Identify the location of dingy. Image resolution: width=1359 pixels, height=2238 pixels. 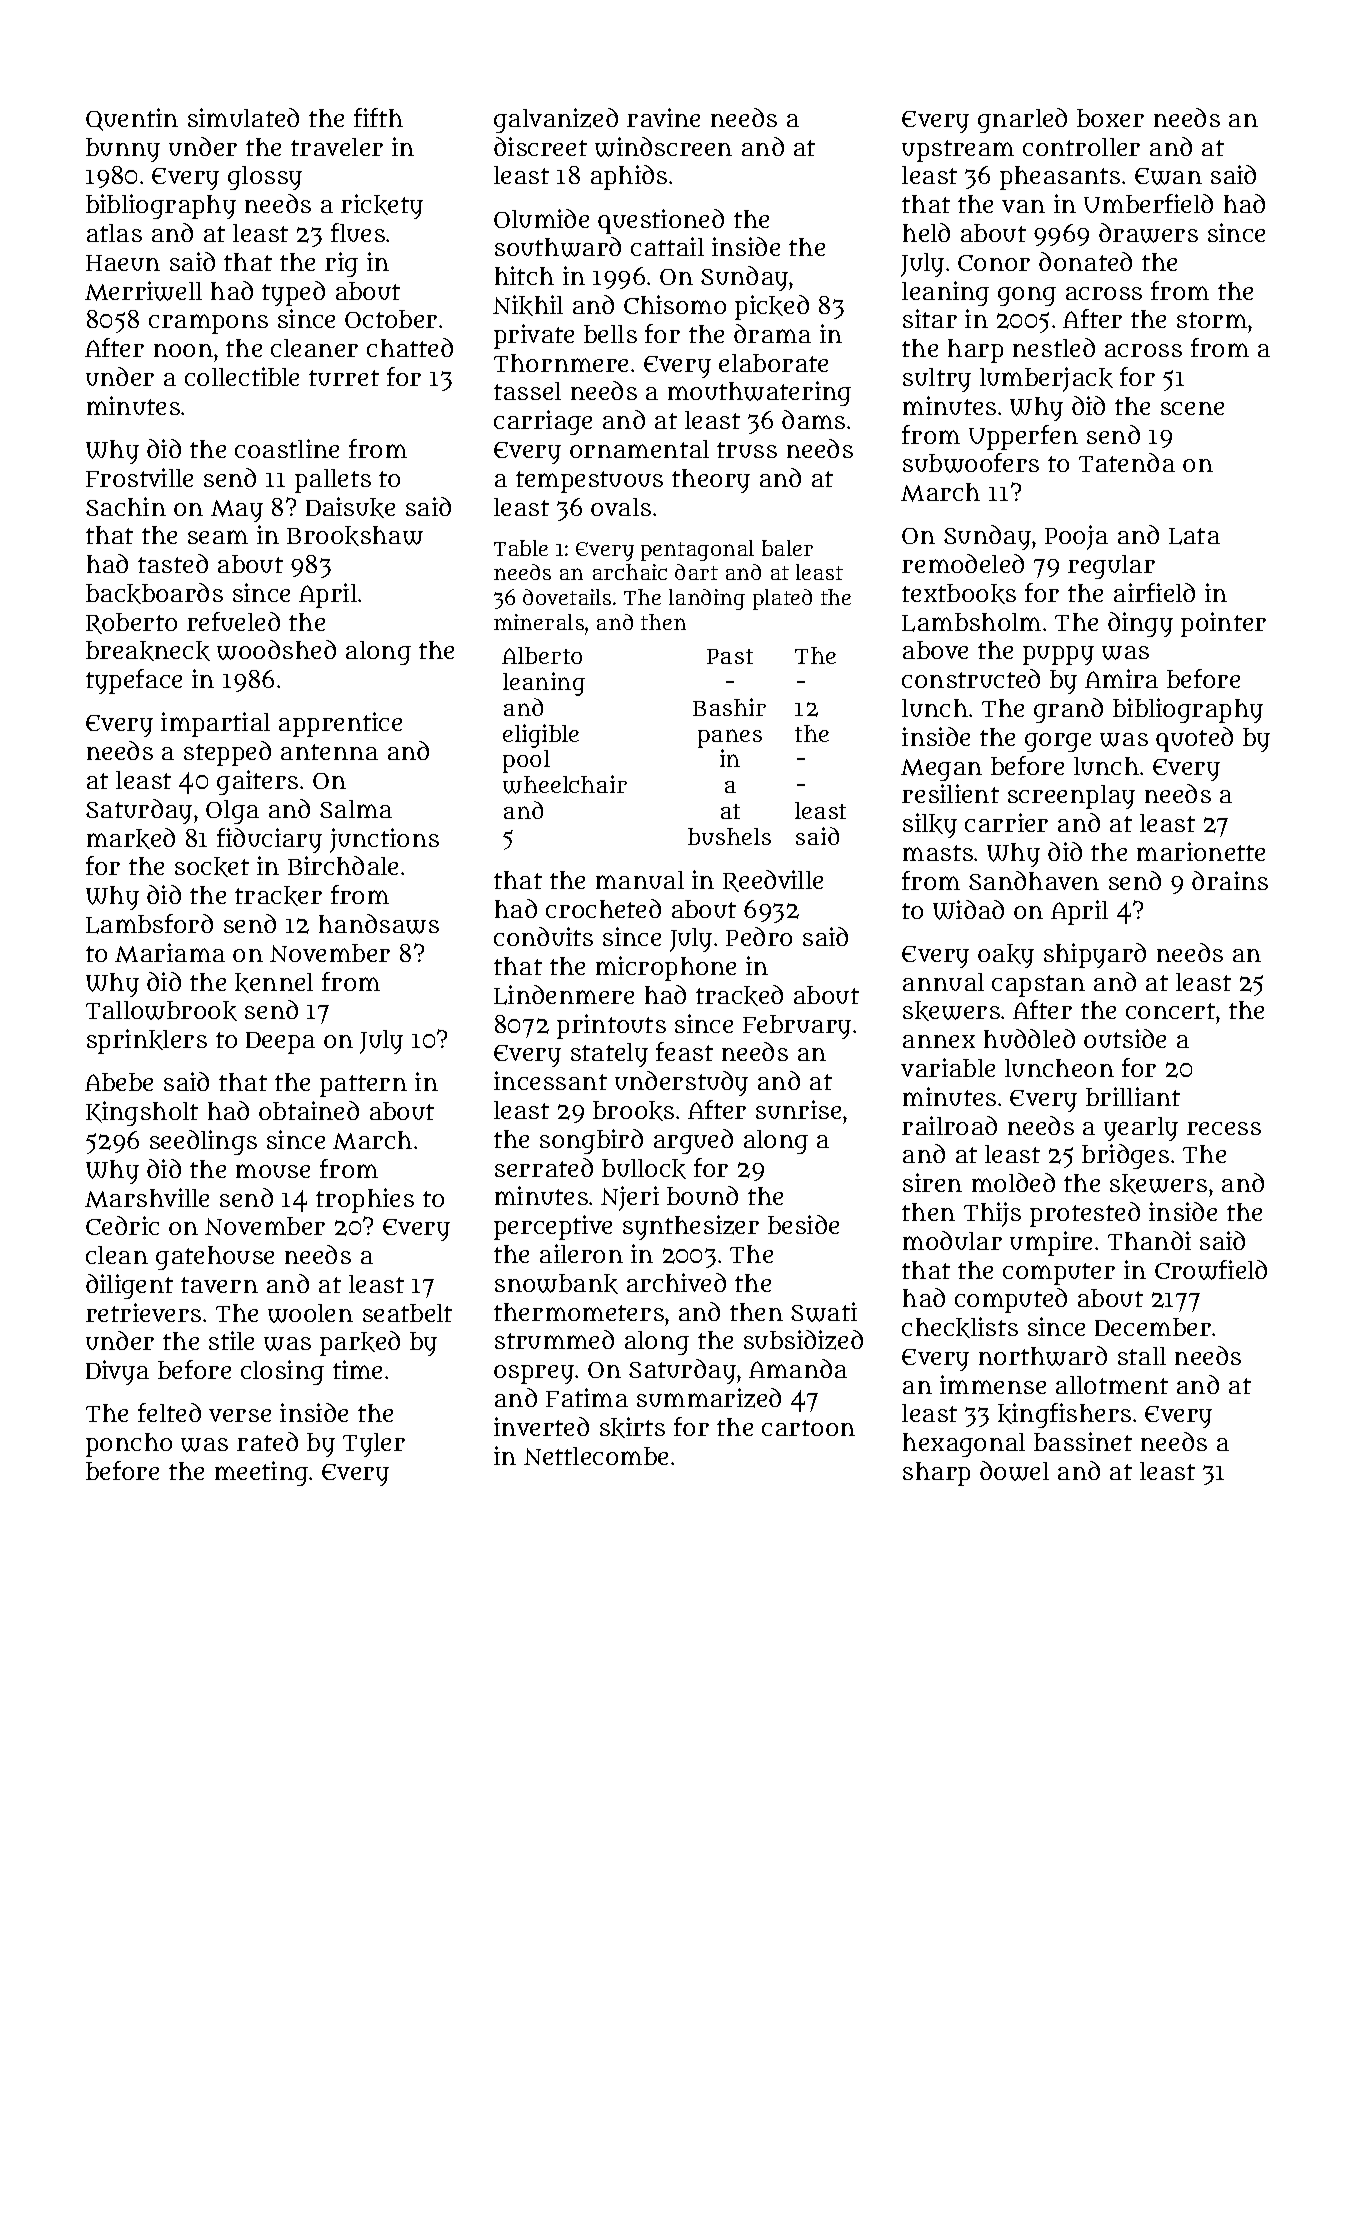
(1140, 624).
